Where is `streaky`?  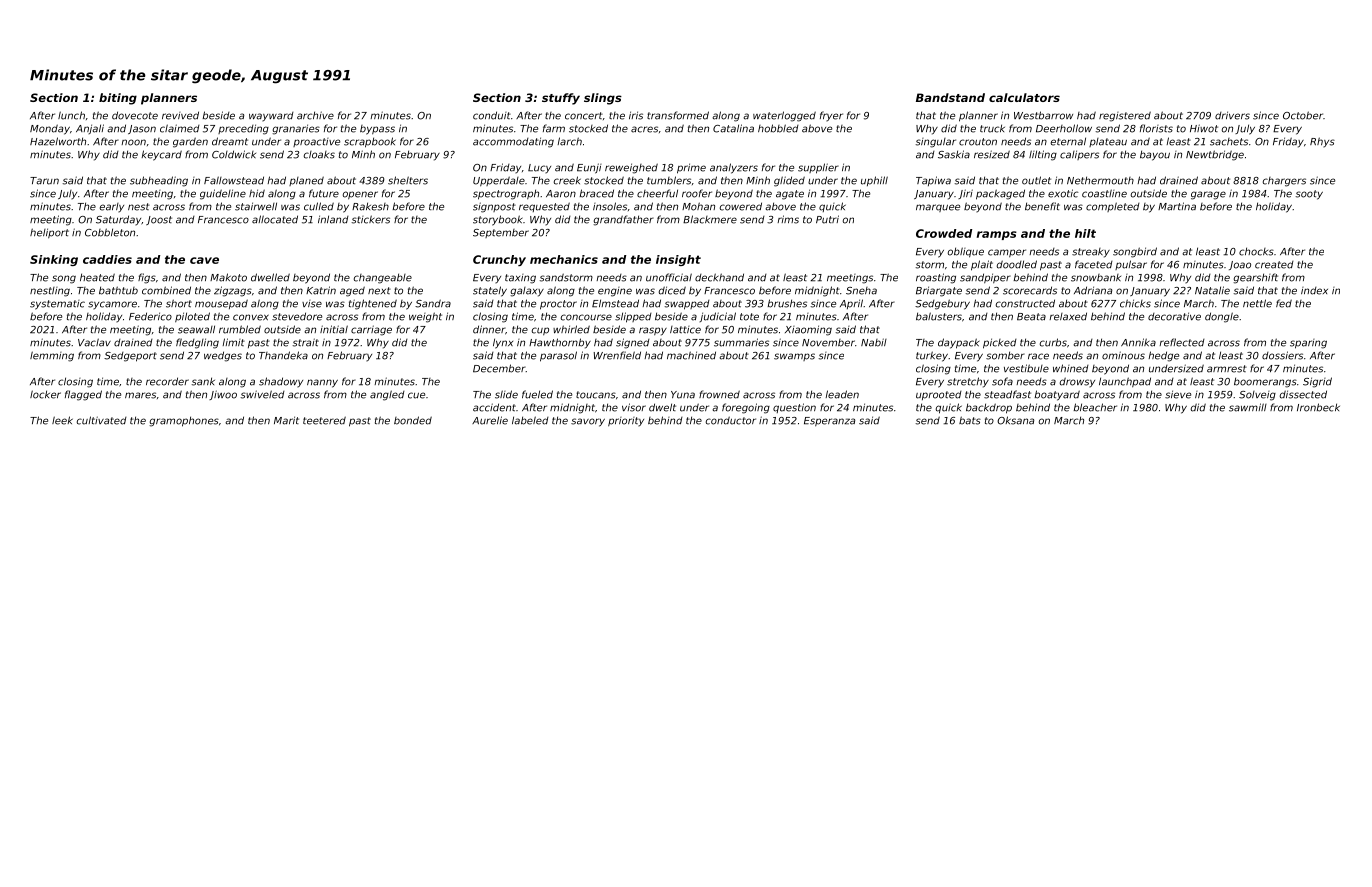 streaky is located at coordinates (1091, 253).
